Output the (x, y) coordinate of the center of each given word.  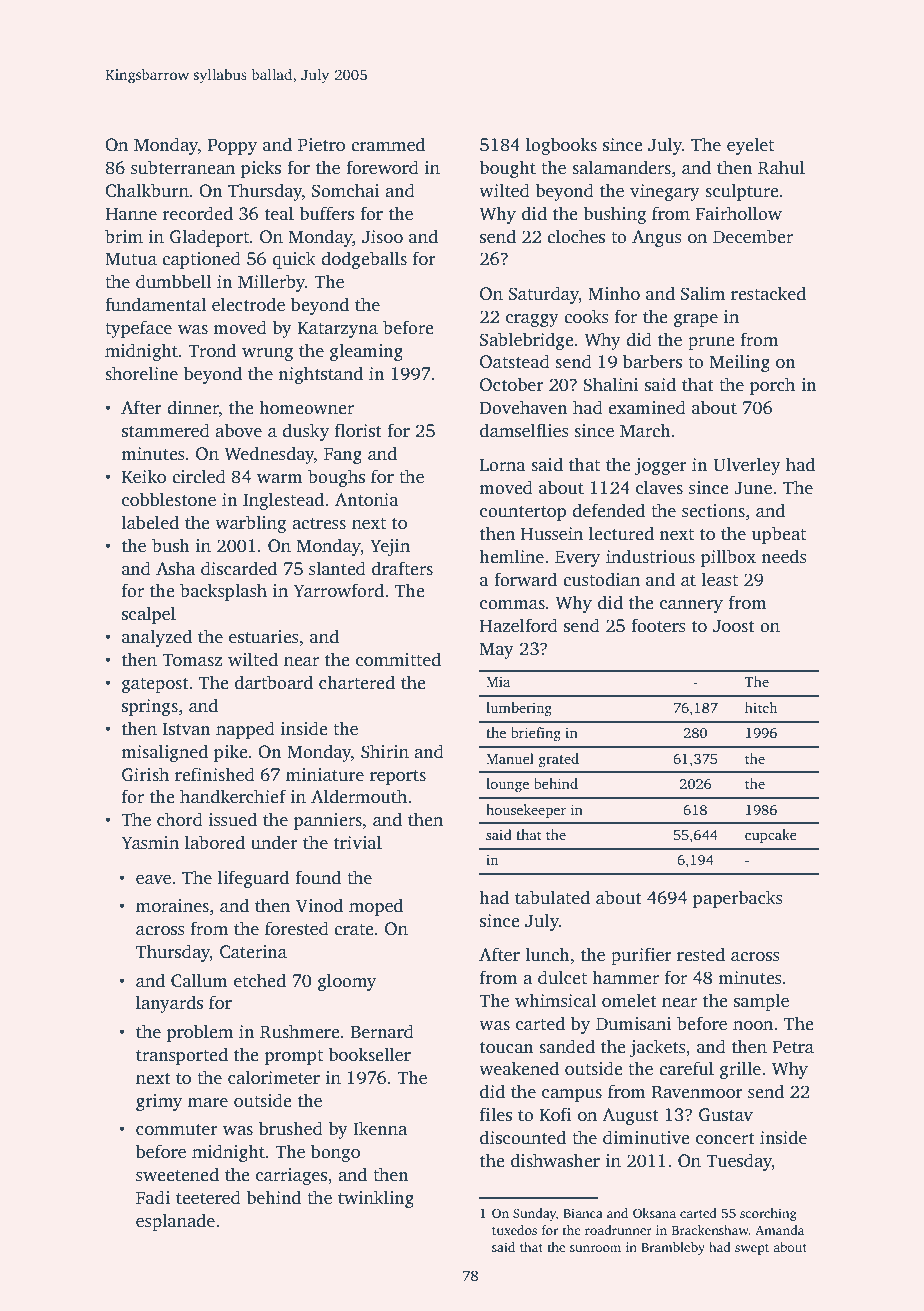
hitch (761, 707)
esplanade (175, 1222)
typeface (138, 329)
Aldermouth (359, 796)
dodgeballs (364, 260)
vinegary (665, 192)
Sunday (534, 1214)
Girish (145, 774)
